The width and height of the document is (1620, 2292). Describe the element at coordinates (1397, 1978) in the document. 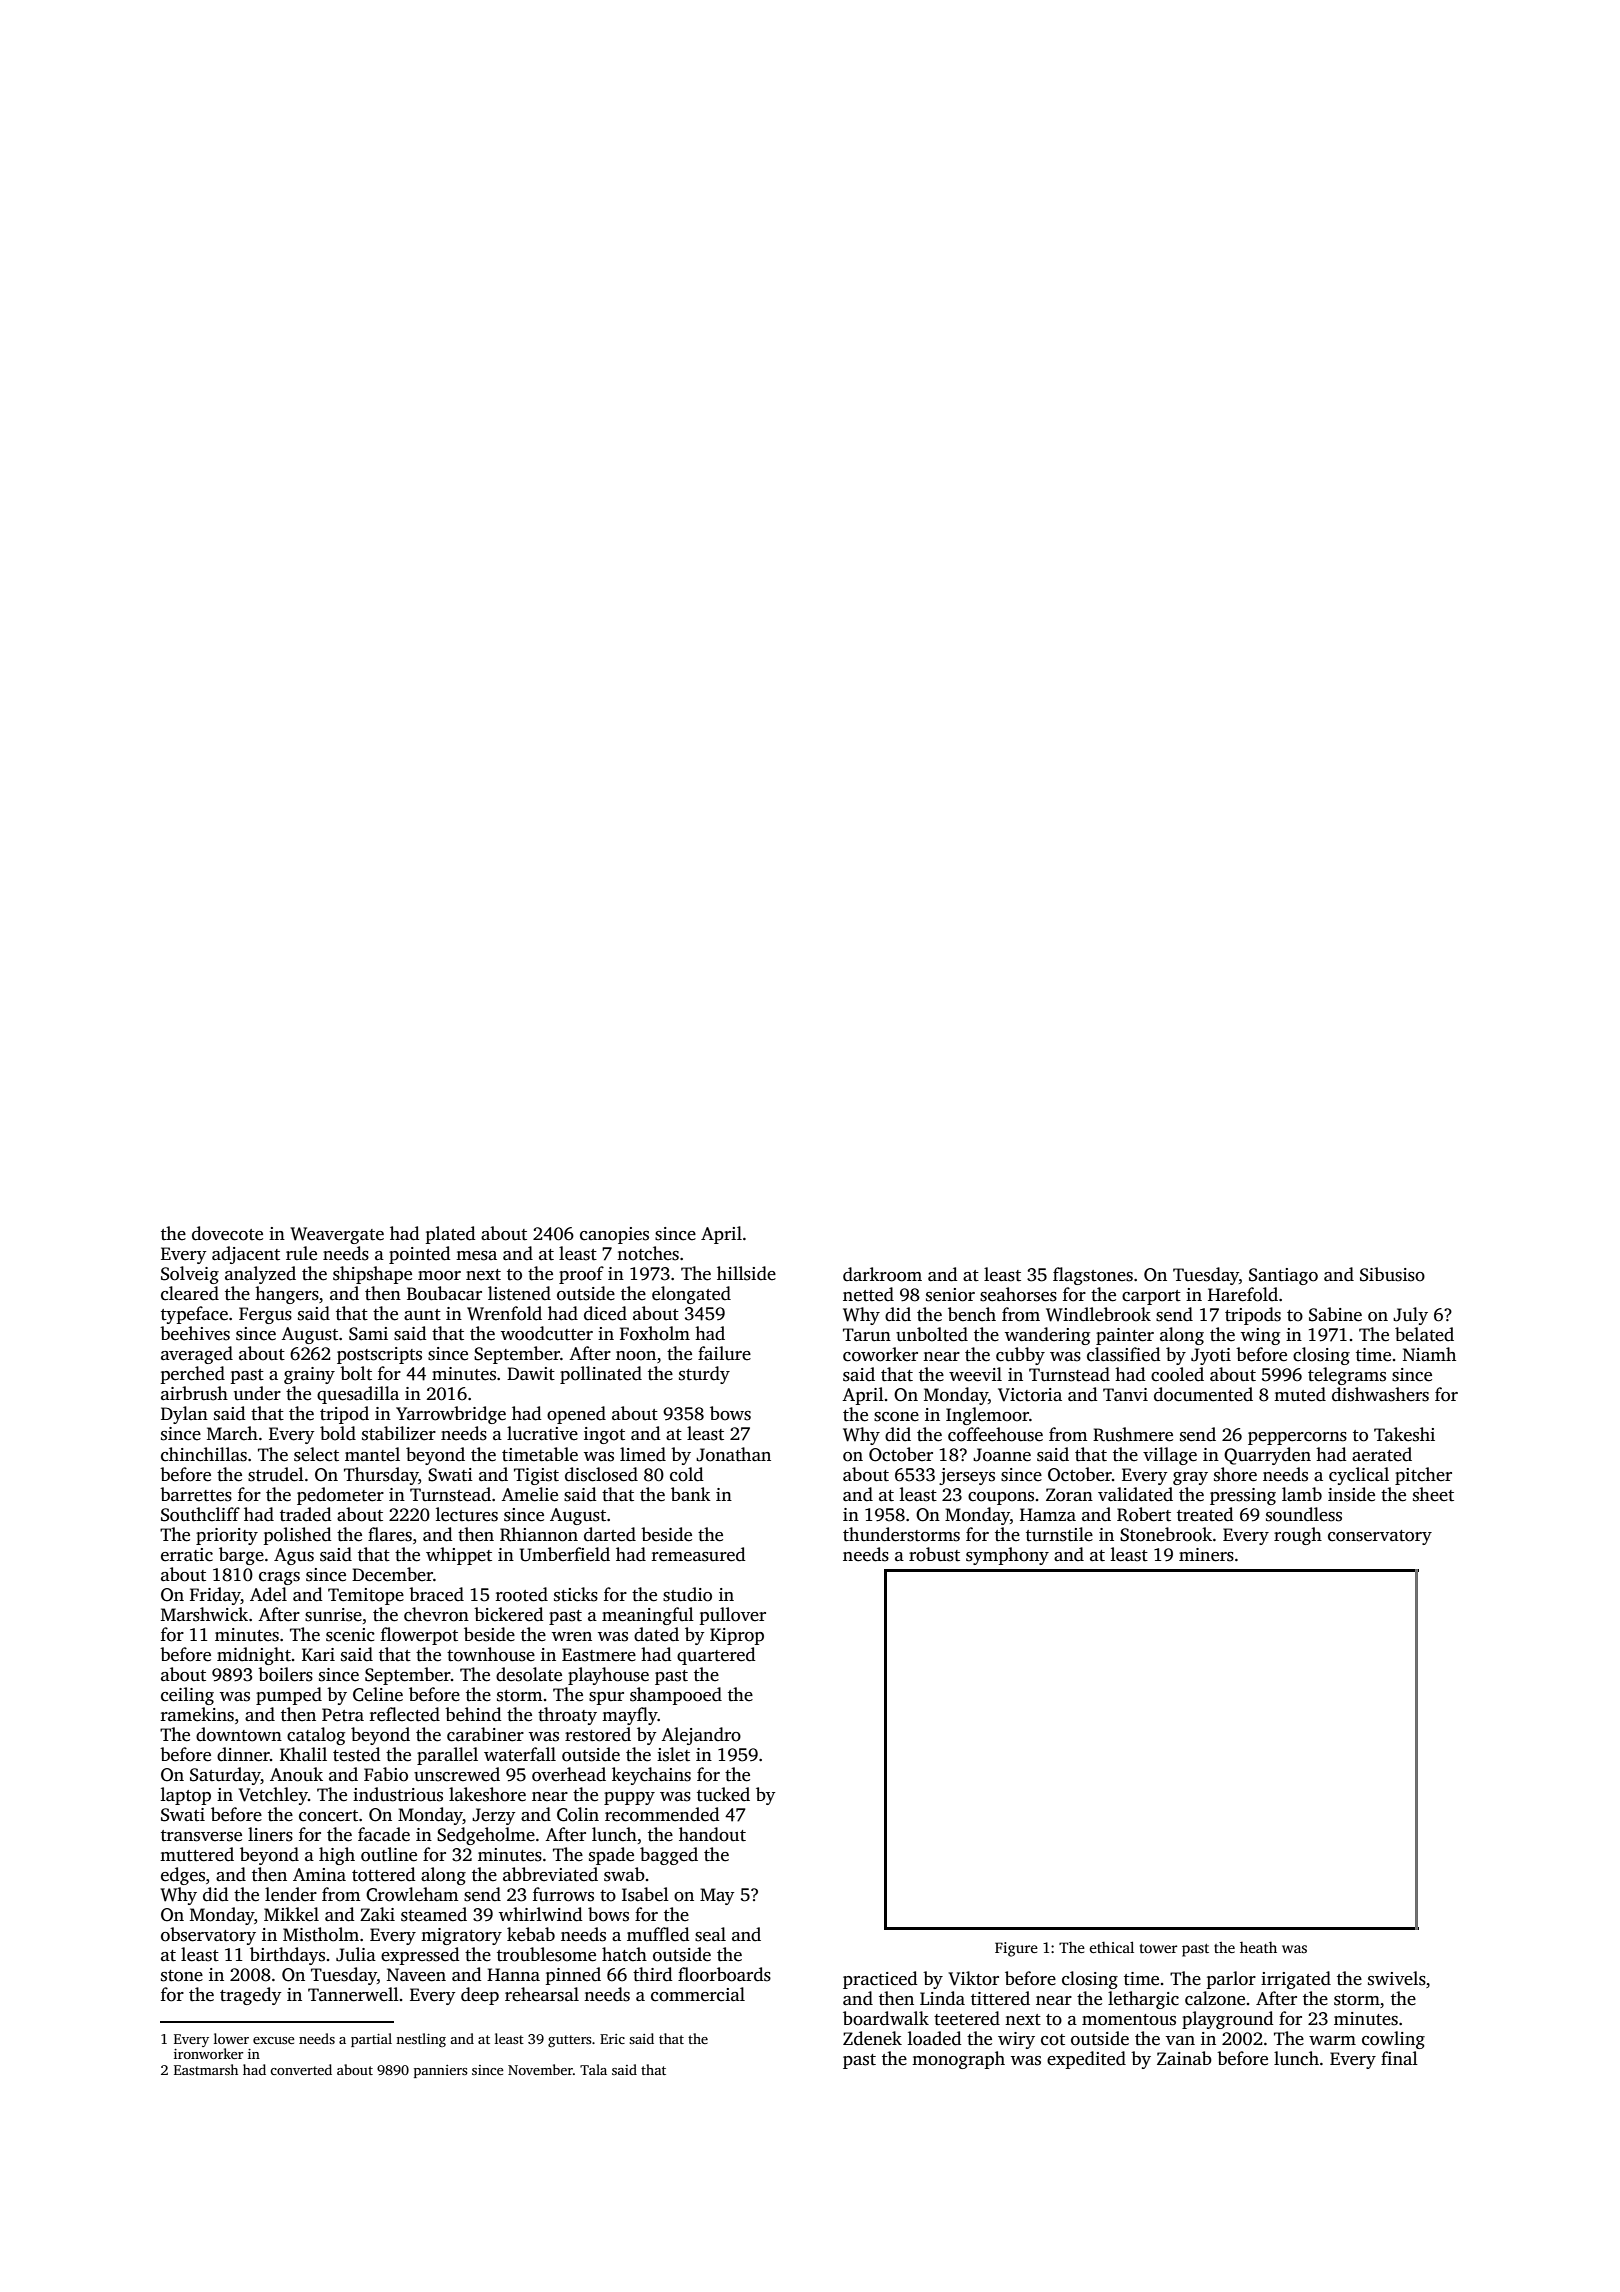

I see `swivels` at that location.
